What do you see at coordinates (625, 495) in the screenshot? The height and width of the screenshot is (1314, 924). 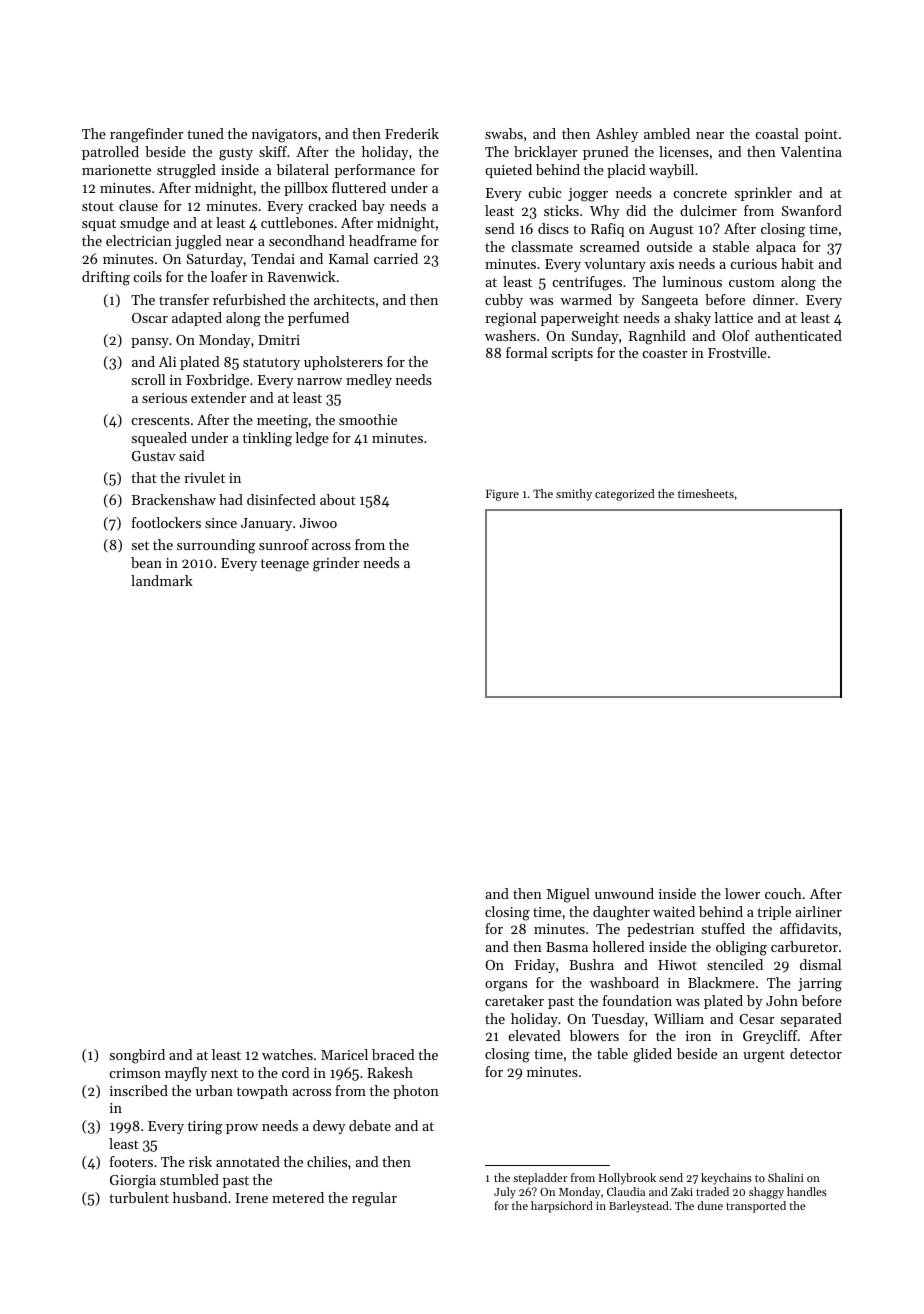 I see `categorized` at bounding box center [625, 495].
